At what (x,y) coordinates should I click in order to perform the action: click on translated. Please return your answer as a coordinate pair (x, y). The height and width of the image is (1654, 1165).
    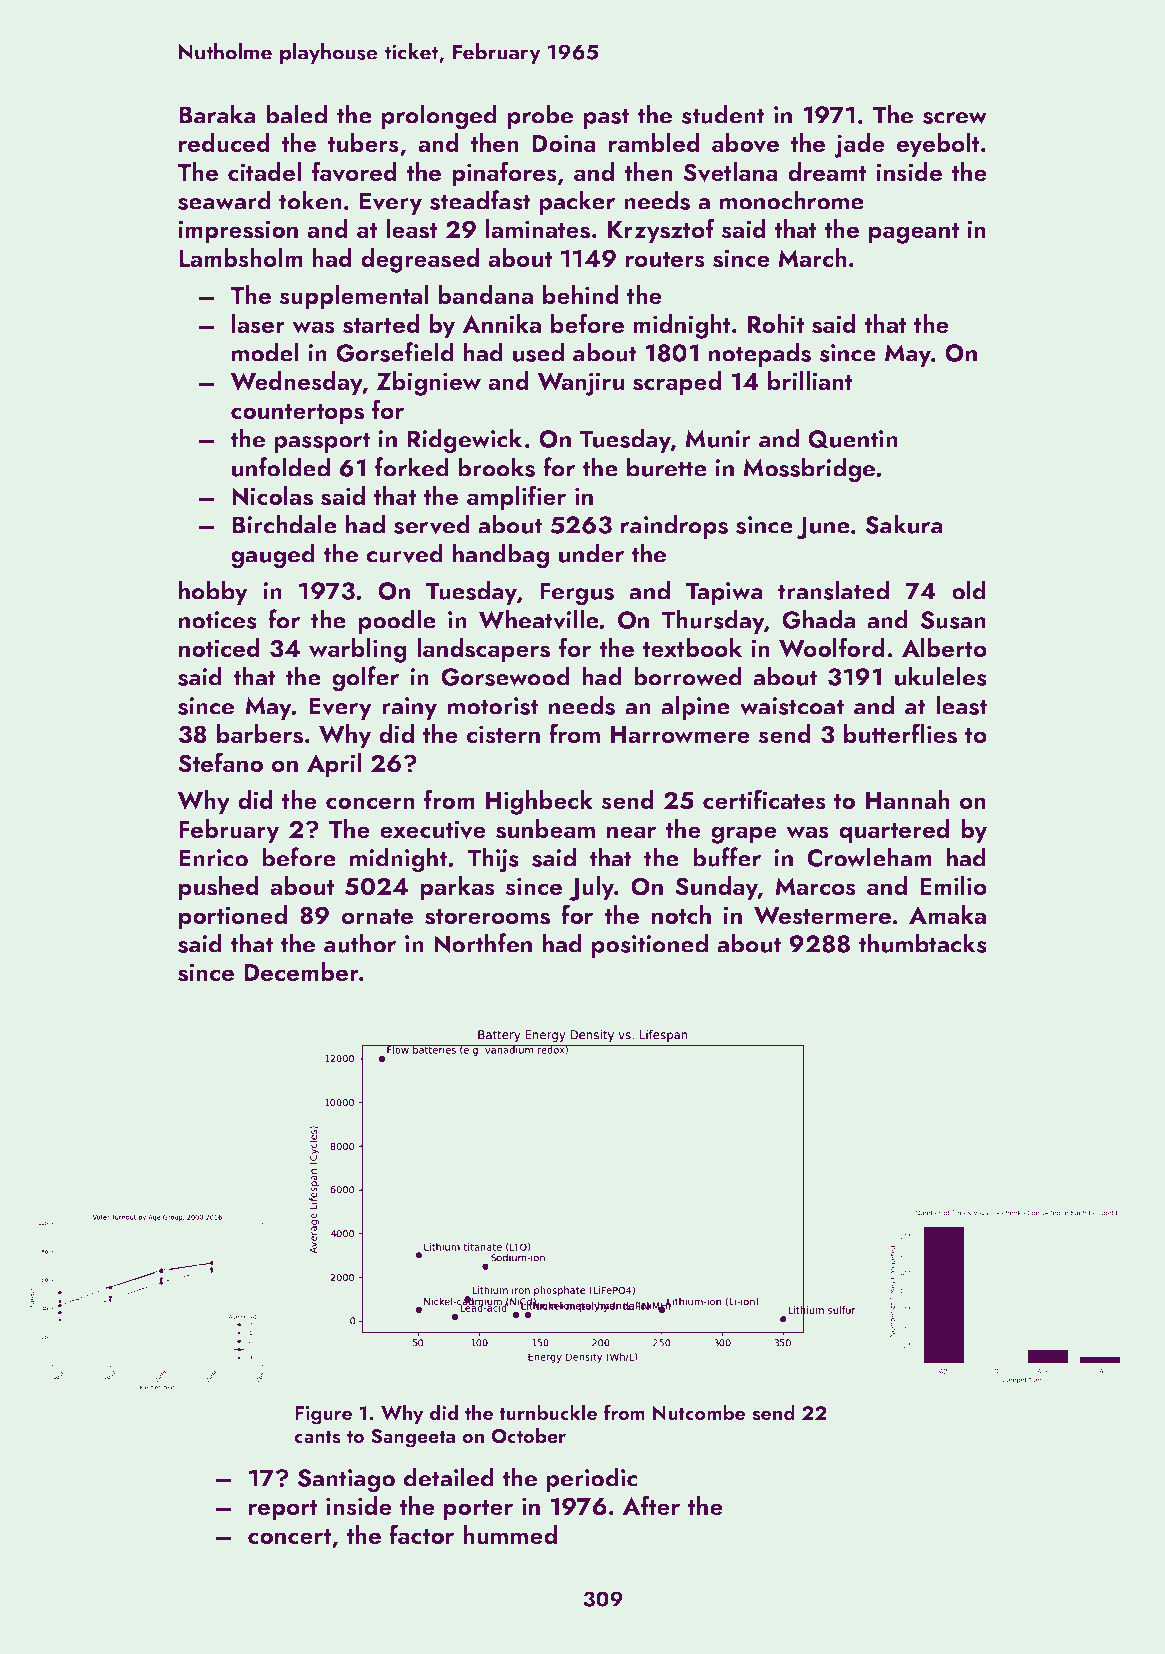
    Looking at the image, I should click on (833, 590).
